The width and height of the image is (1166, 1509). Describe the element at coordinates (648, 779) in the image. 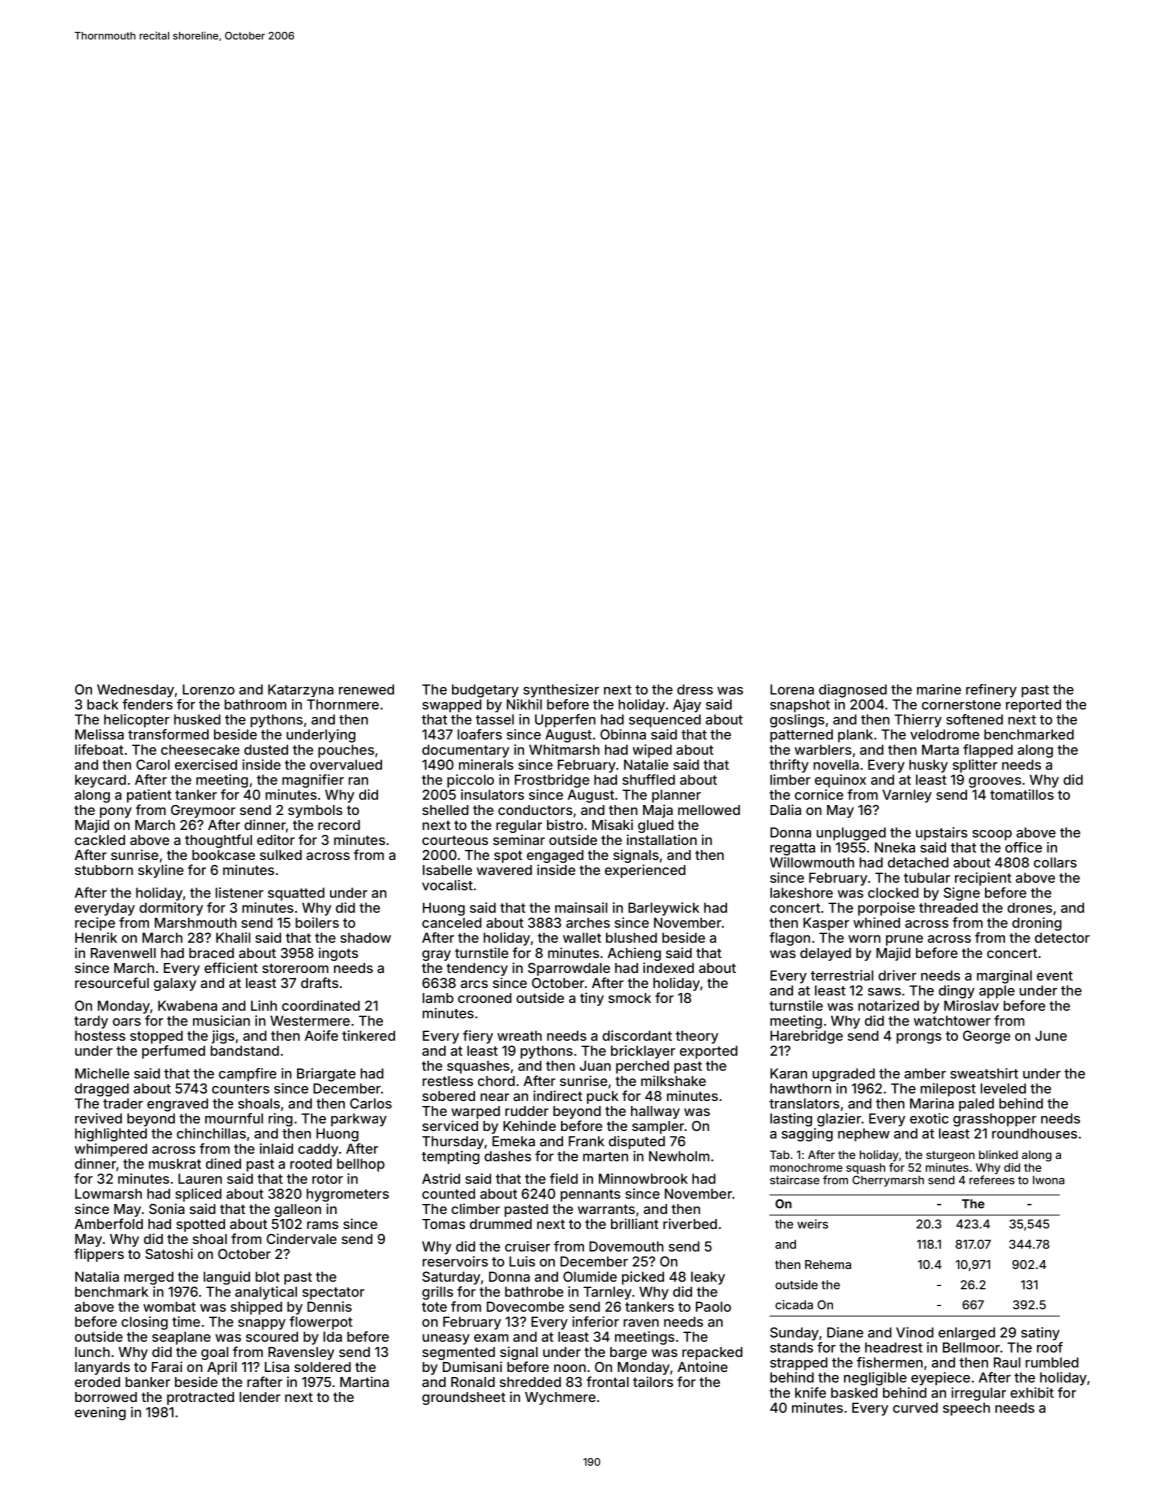

I see `shuffled` at that location.
